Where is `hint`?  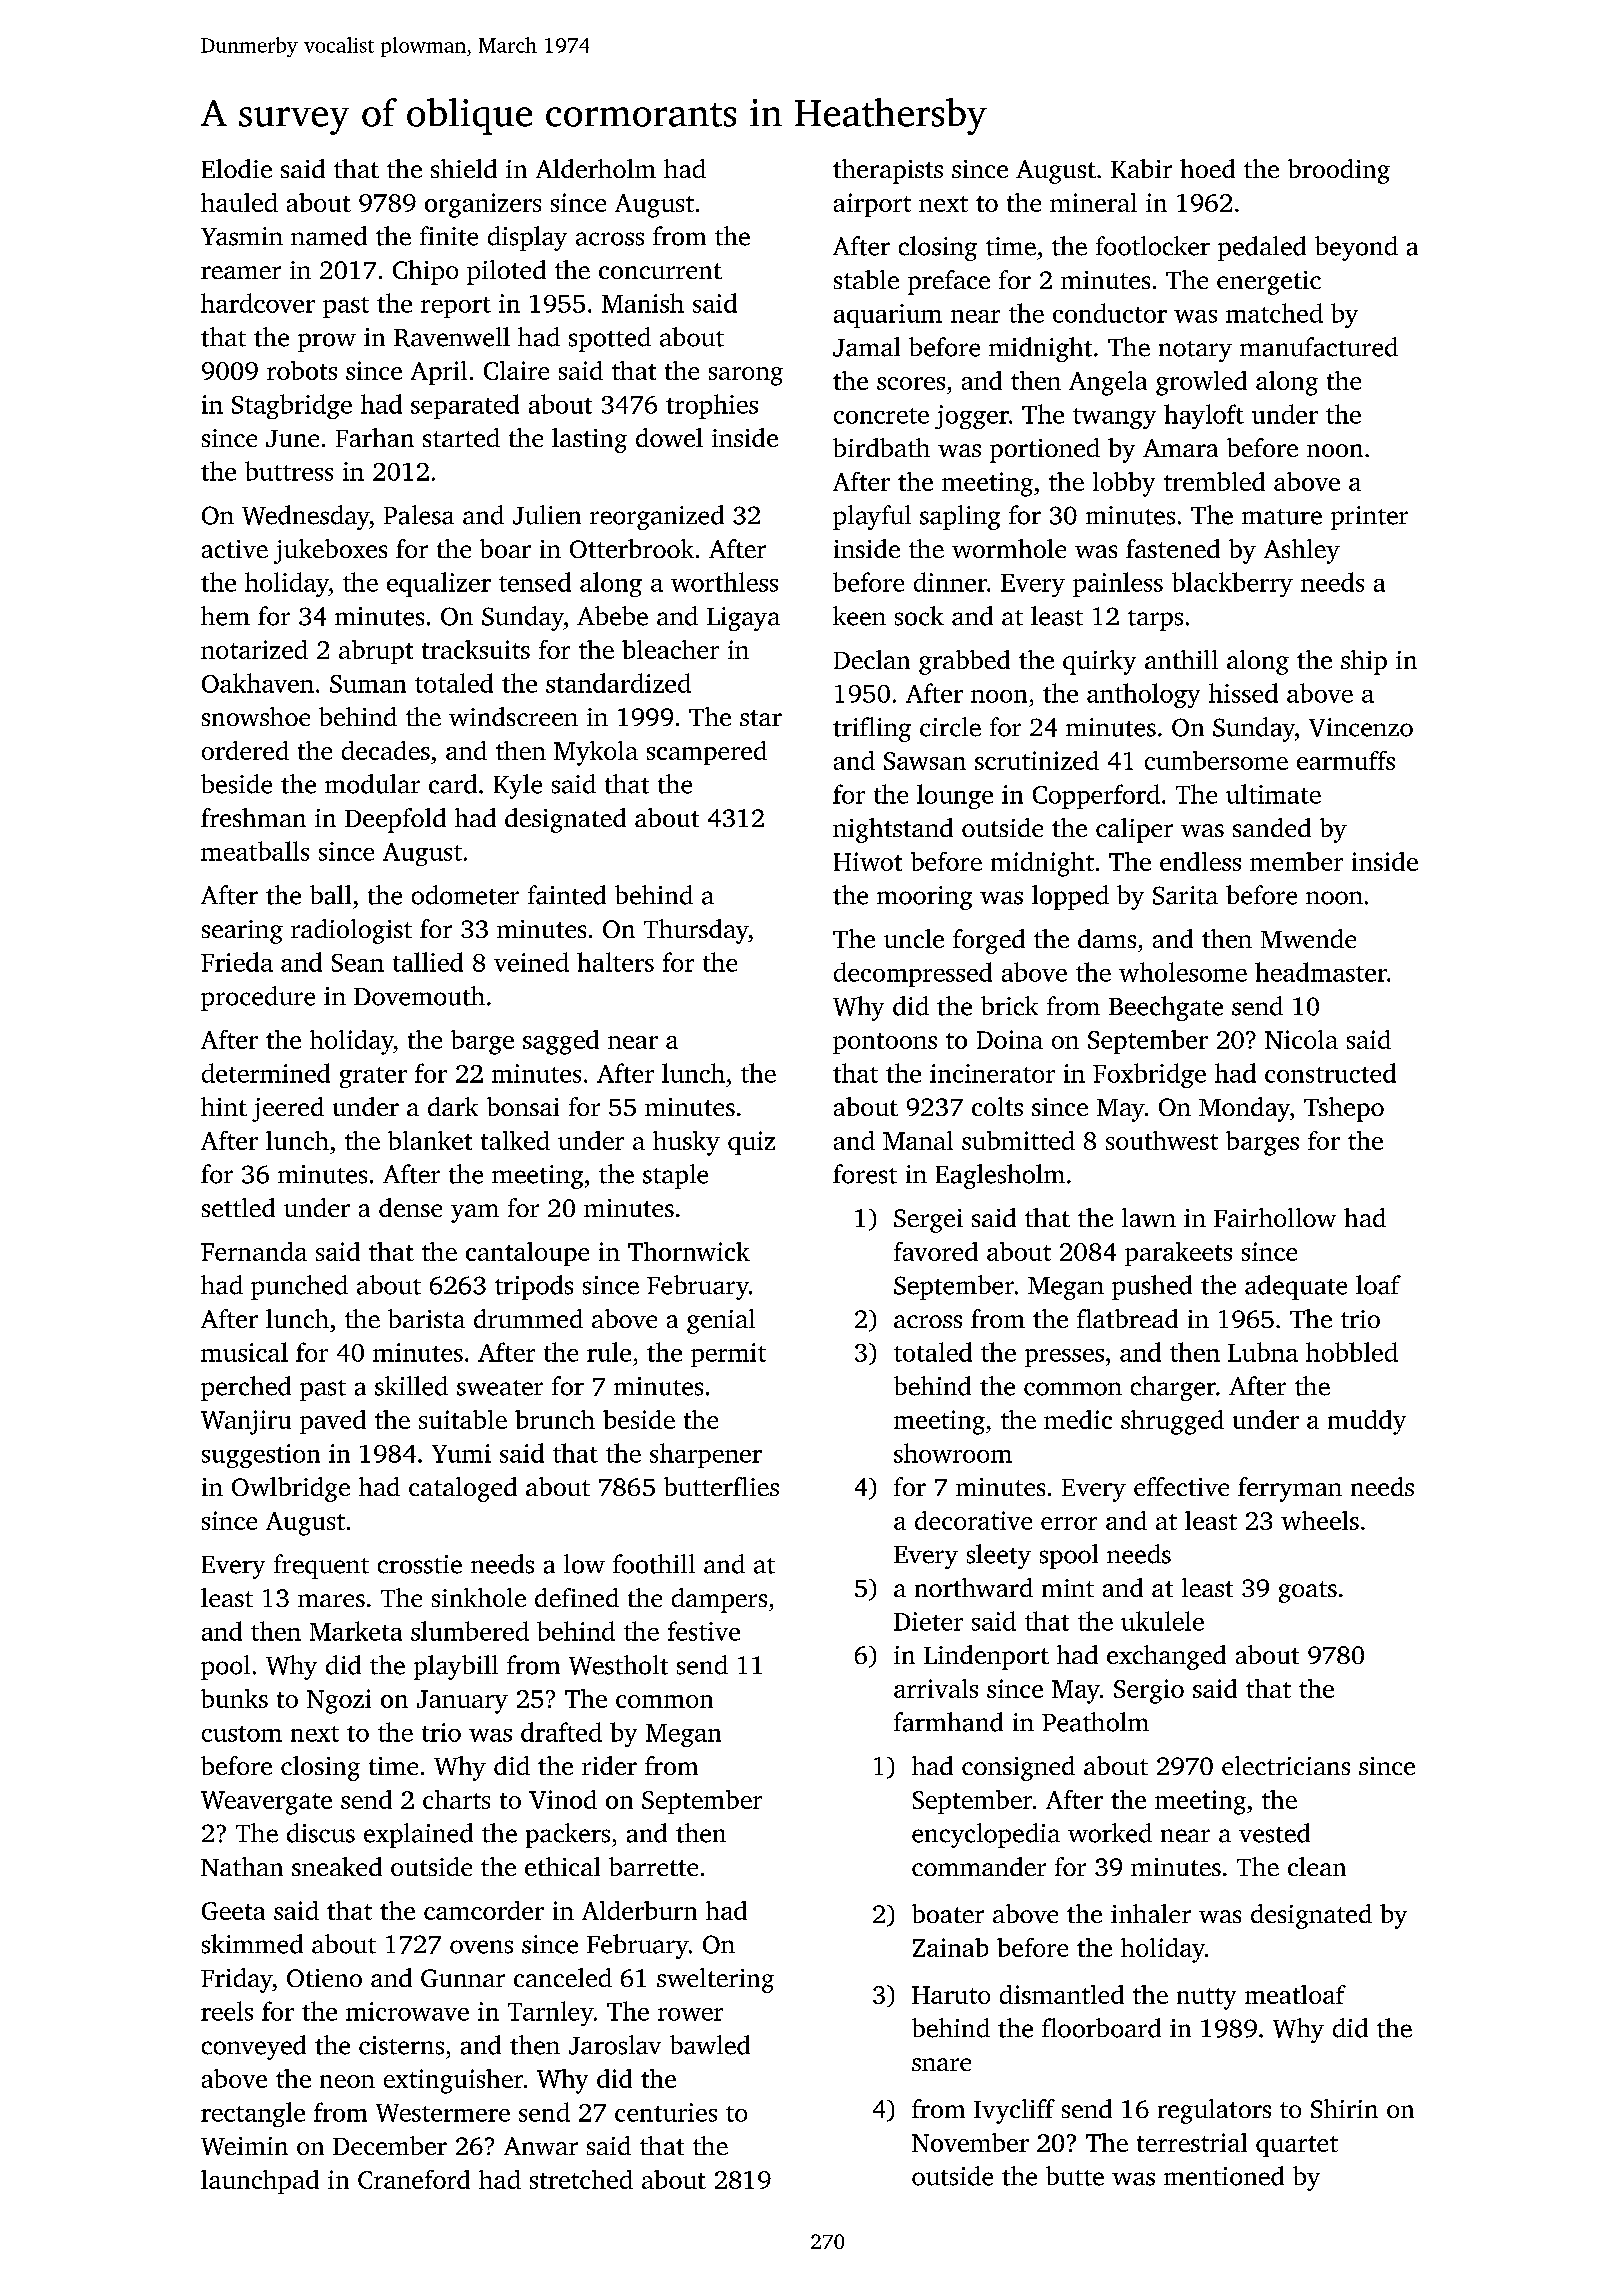
hint is located at coordinates (224, 1106).
